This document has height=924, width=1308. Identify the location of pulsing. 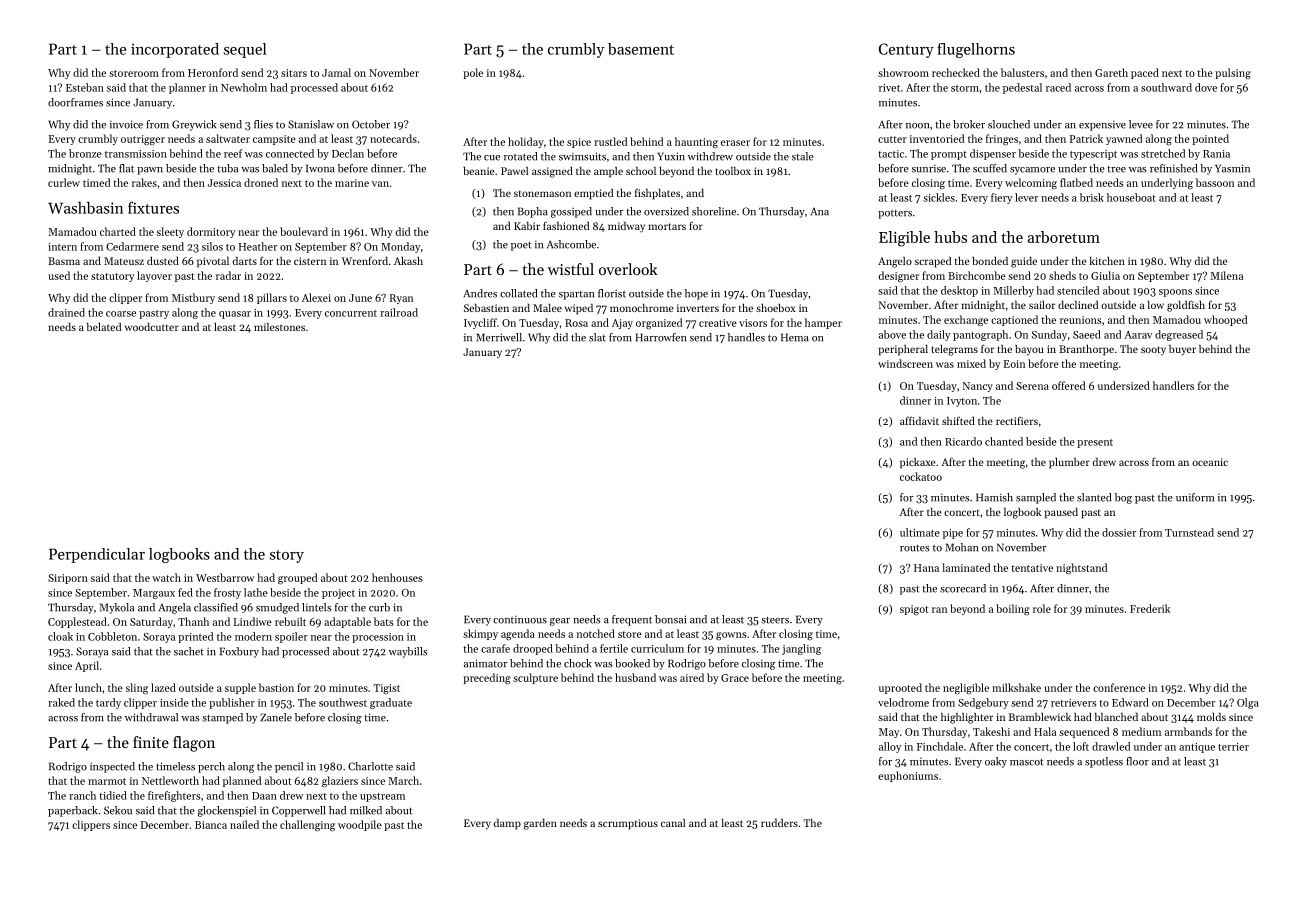
(1233, 73).
